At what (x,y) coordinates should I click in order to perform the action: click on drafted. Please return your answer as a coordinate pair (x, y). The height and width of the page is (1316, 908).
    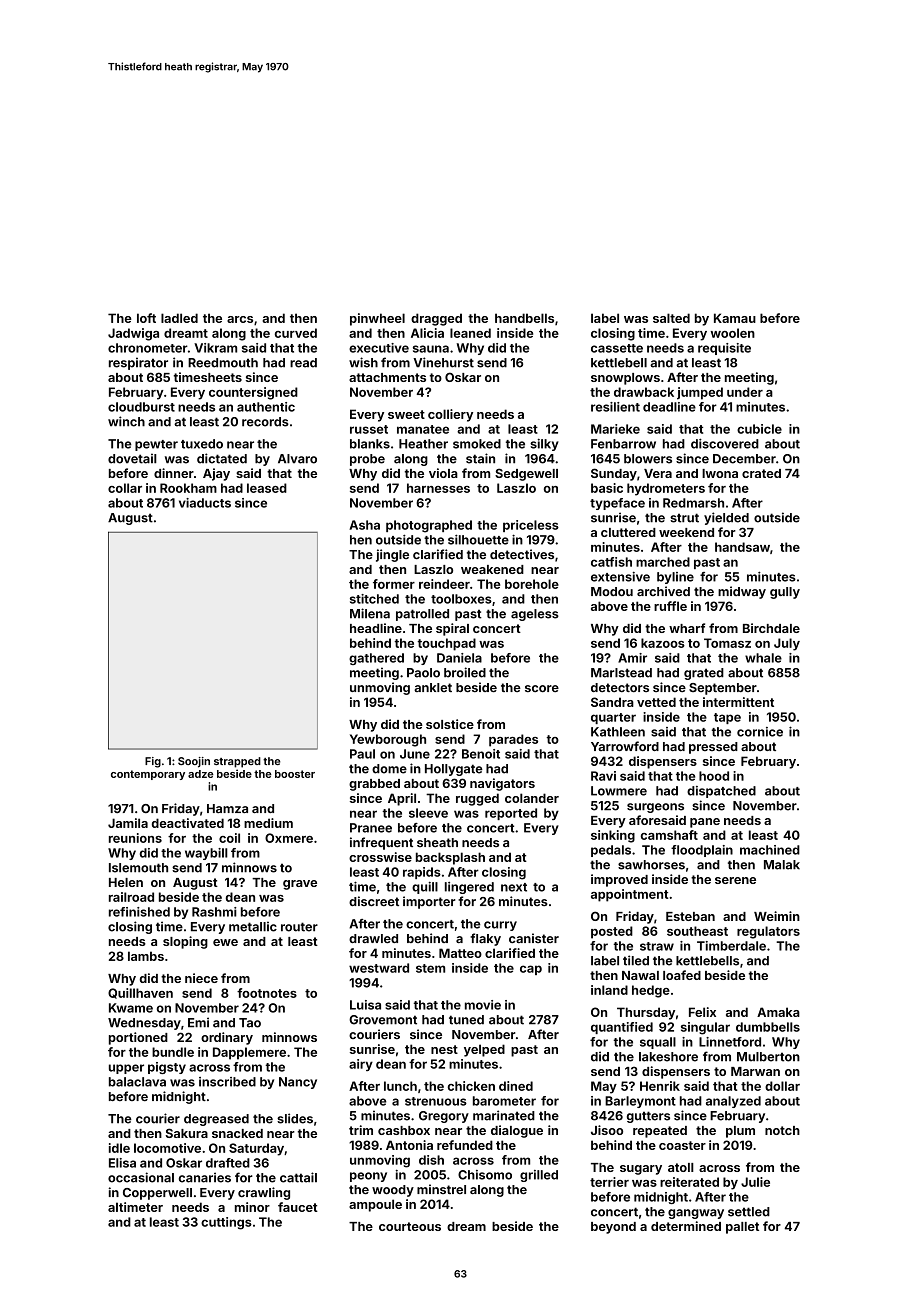
    Looking at the image, I should click on (228, 1163).
